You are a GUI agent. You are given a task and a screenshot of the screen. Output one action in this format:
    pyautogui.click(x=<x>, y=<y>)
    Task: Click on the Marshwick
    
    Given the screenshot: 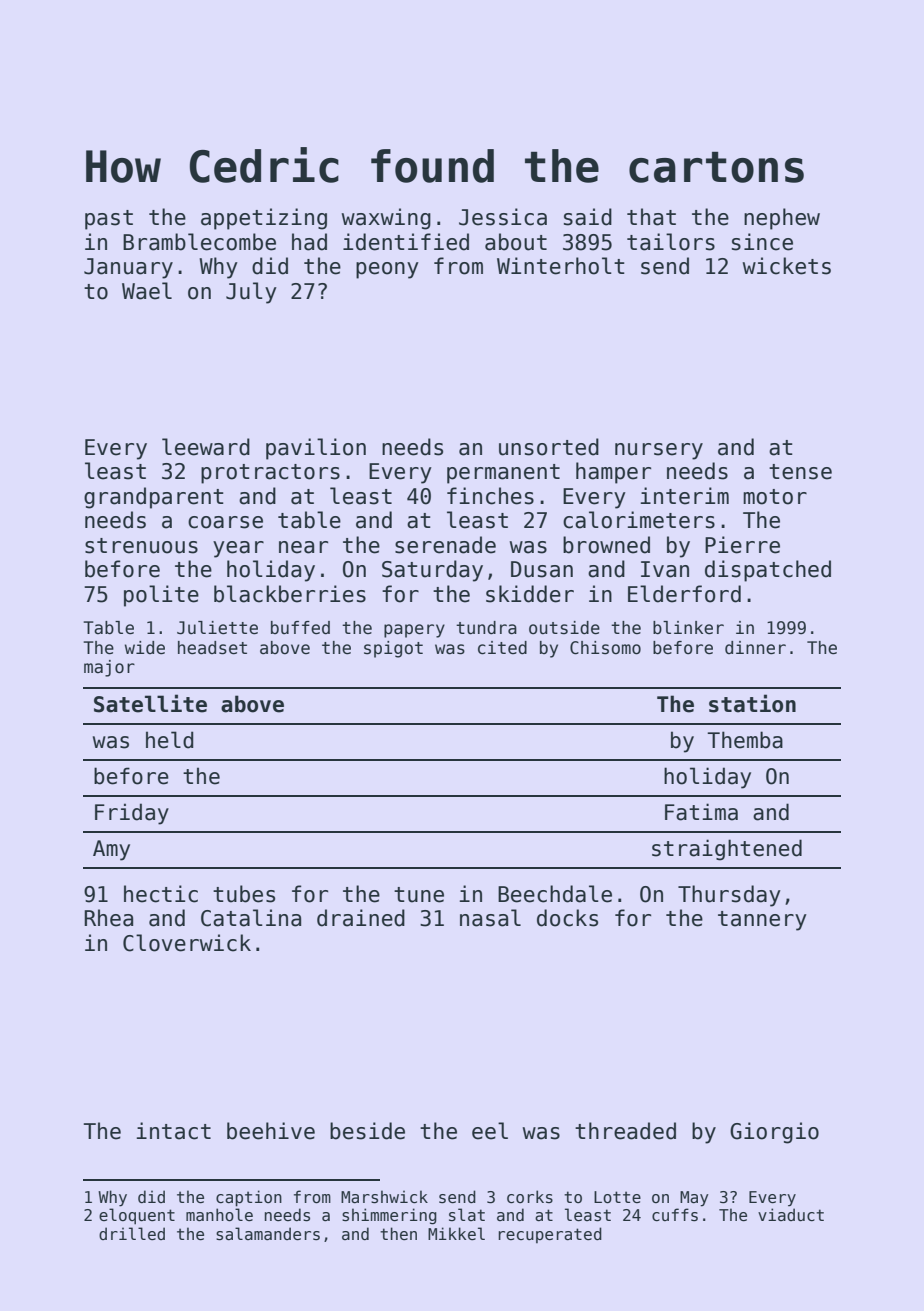 What is the action you would take?
    pyautogui.click(x=384, y=1197)
